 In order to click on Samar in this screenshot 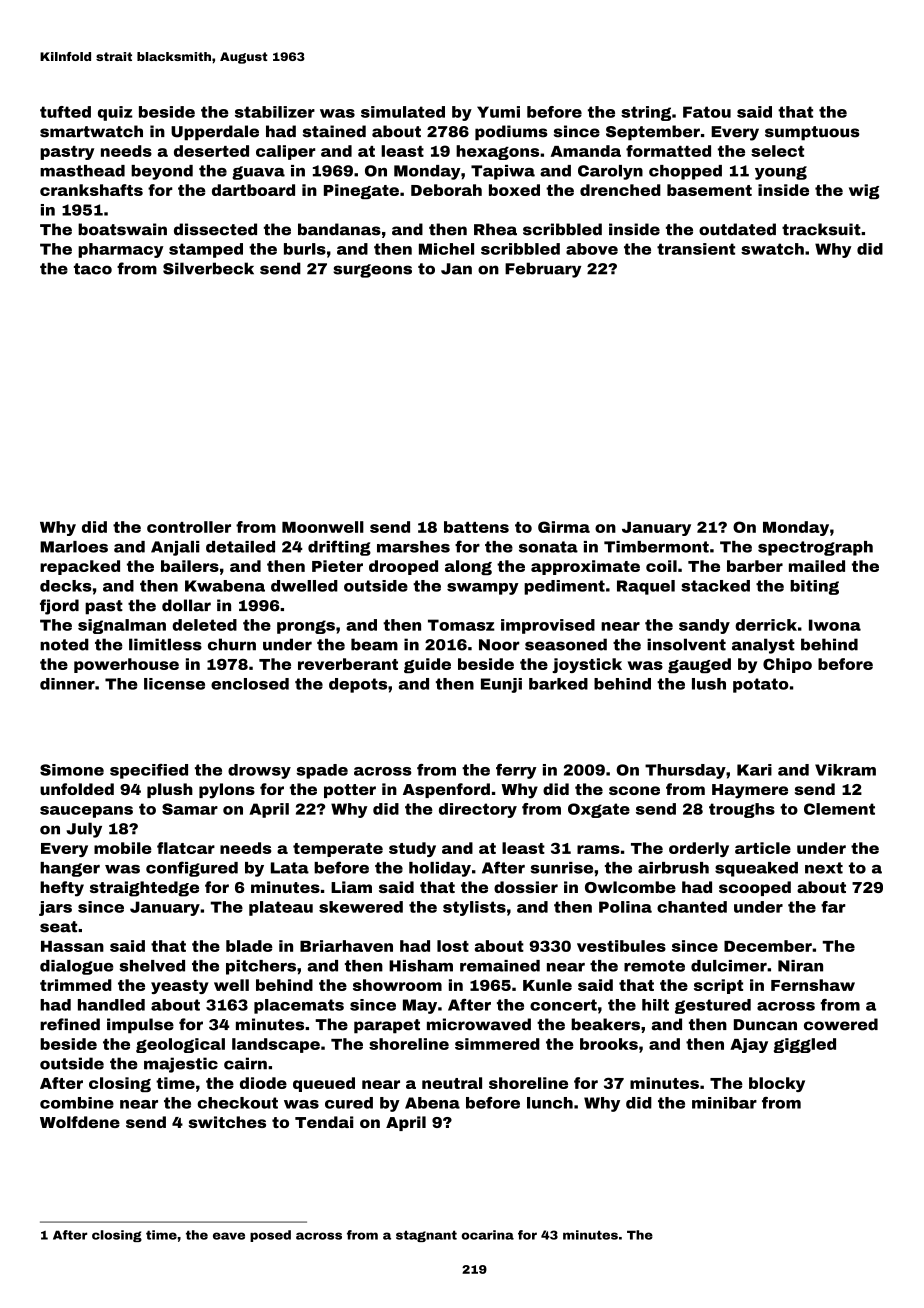, I will do `click(190, 809)`.
